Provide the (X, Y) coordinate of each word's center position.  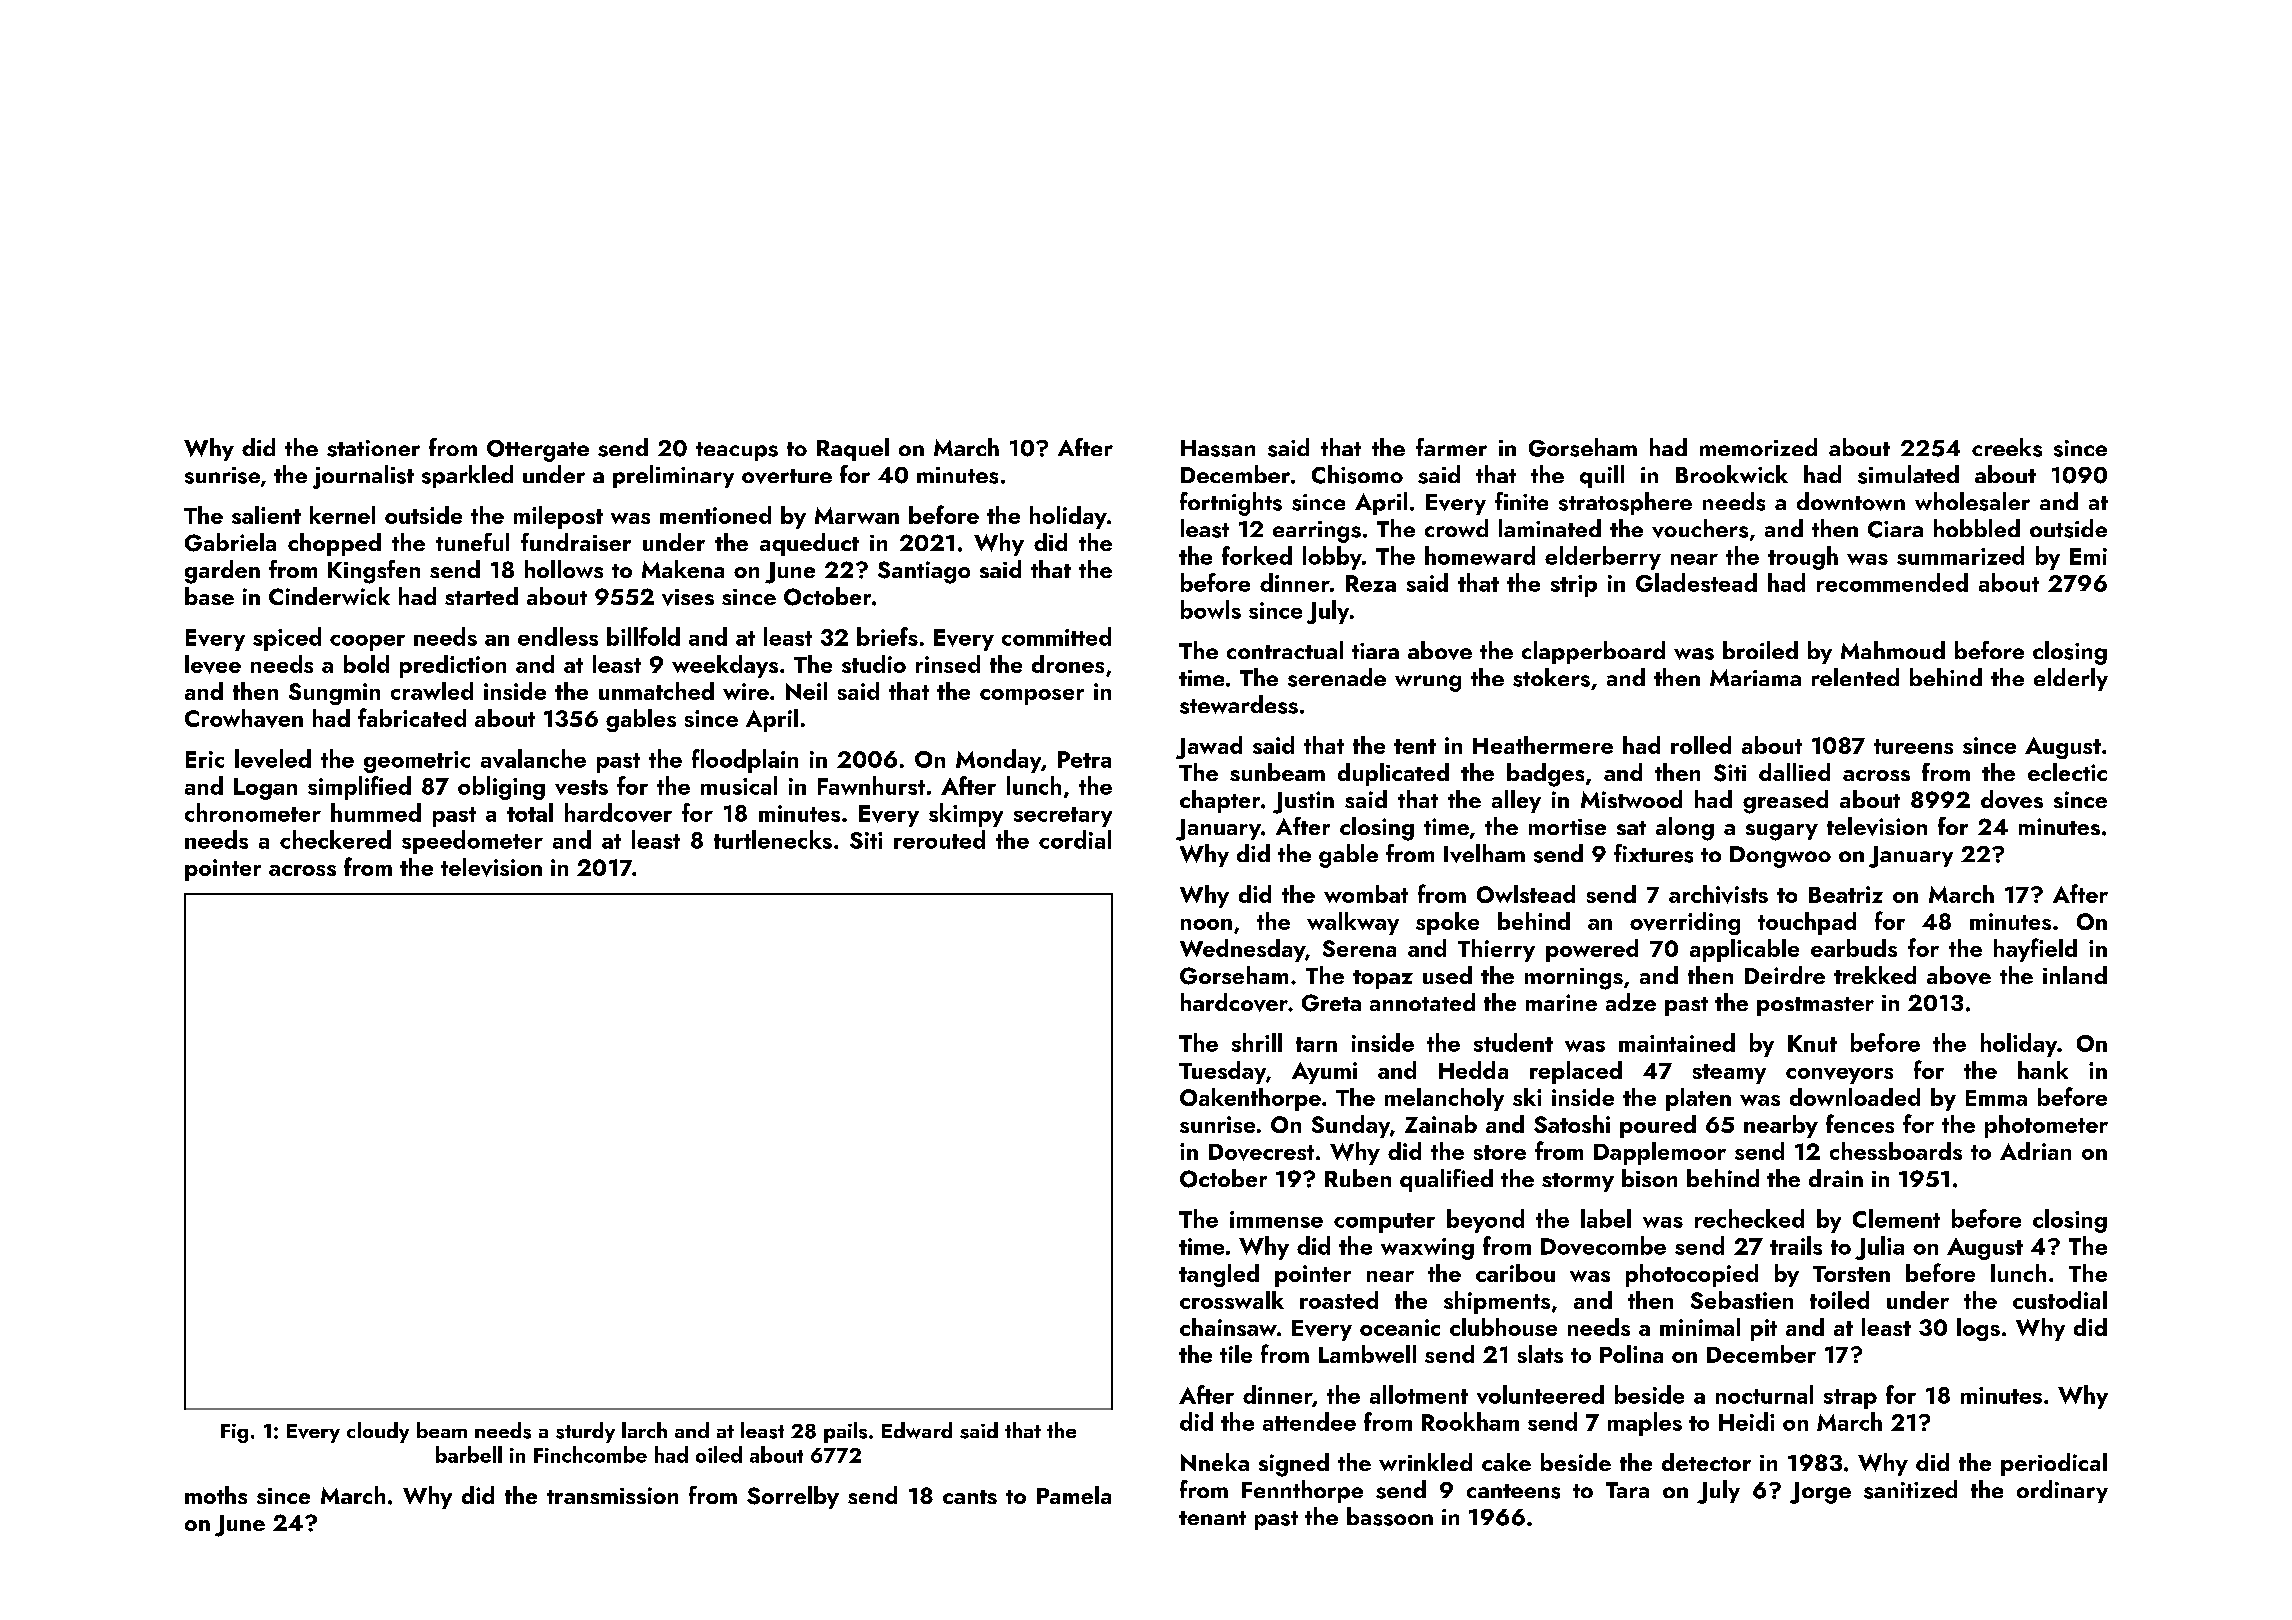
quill (1602, 476)
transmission (612, 1495)
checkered (335, 839)
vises (688, 597)
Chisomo (1357, 474)
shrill (1257, 1042)
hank (2043, 1070)
